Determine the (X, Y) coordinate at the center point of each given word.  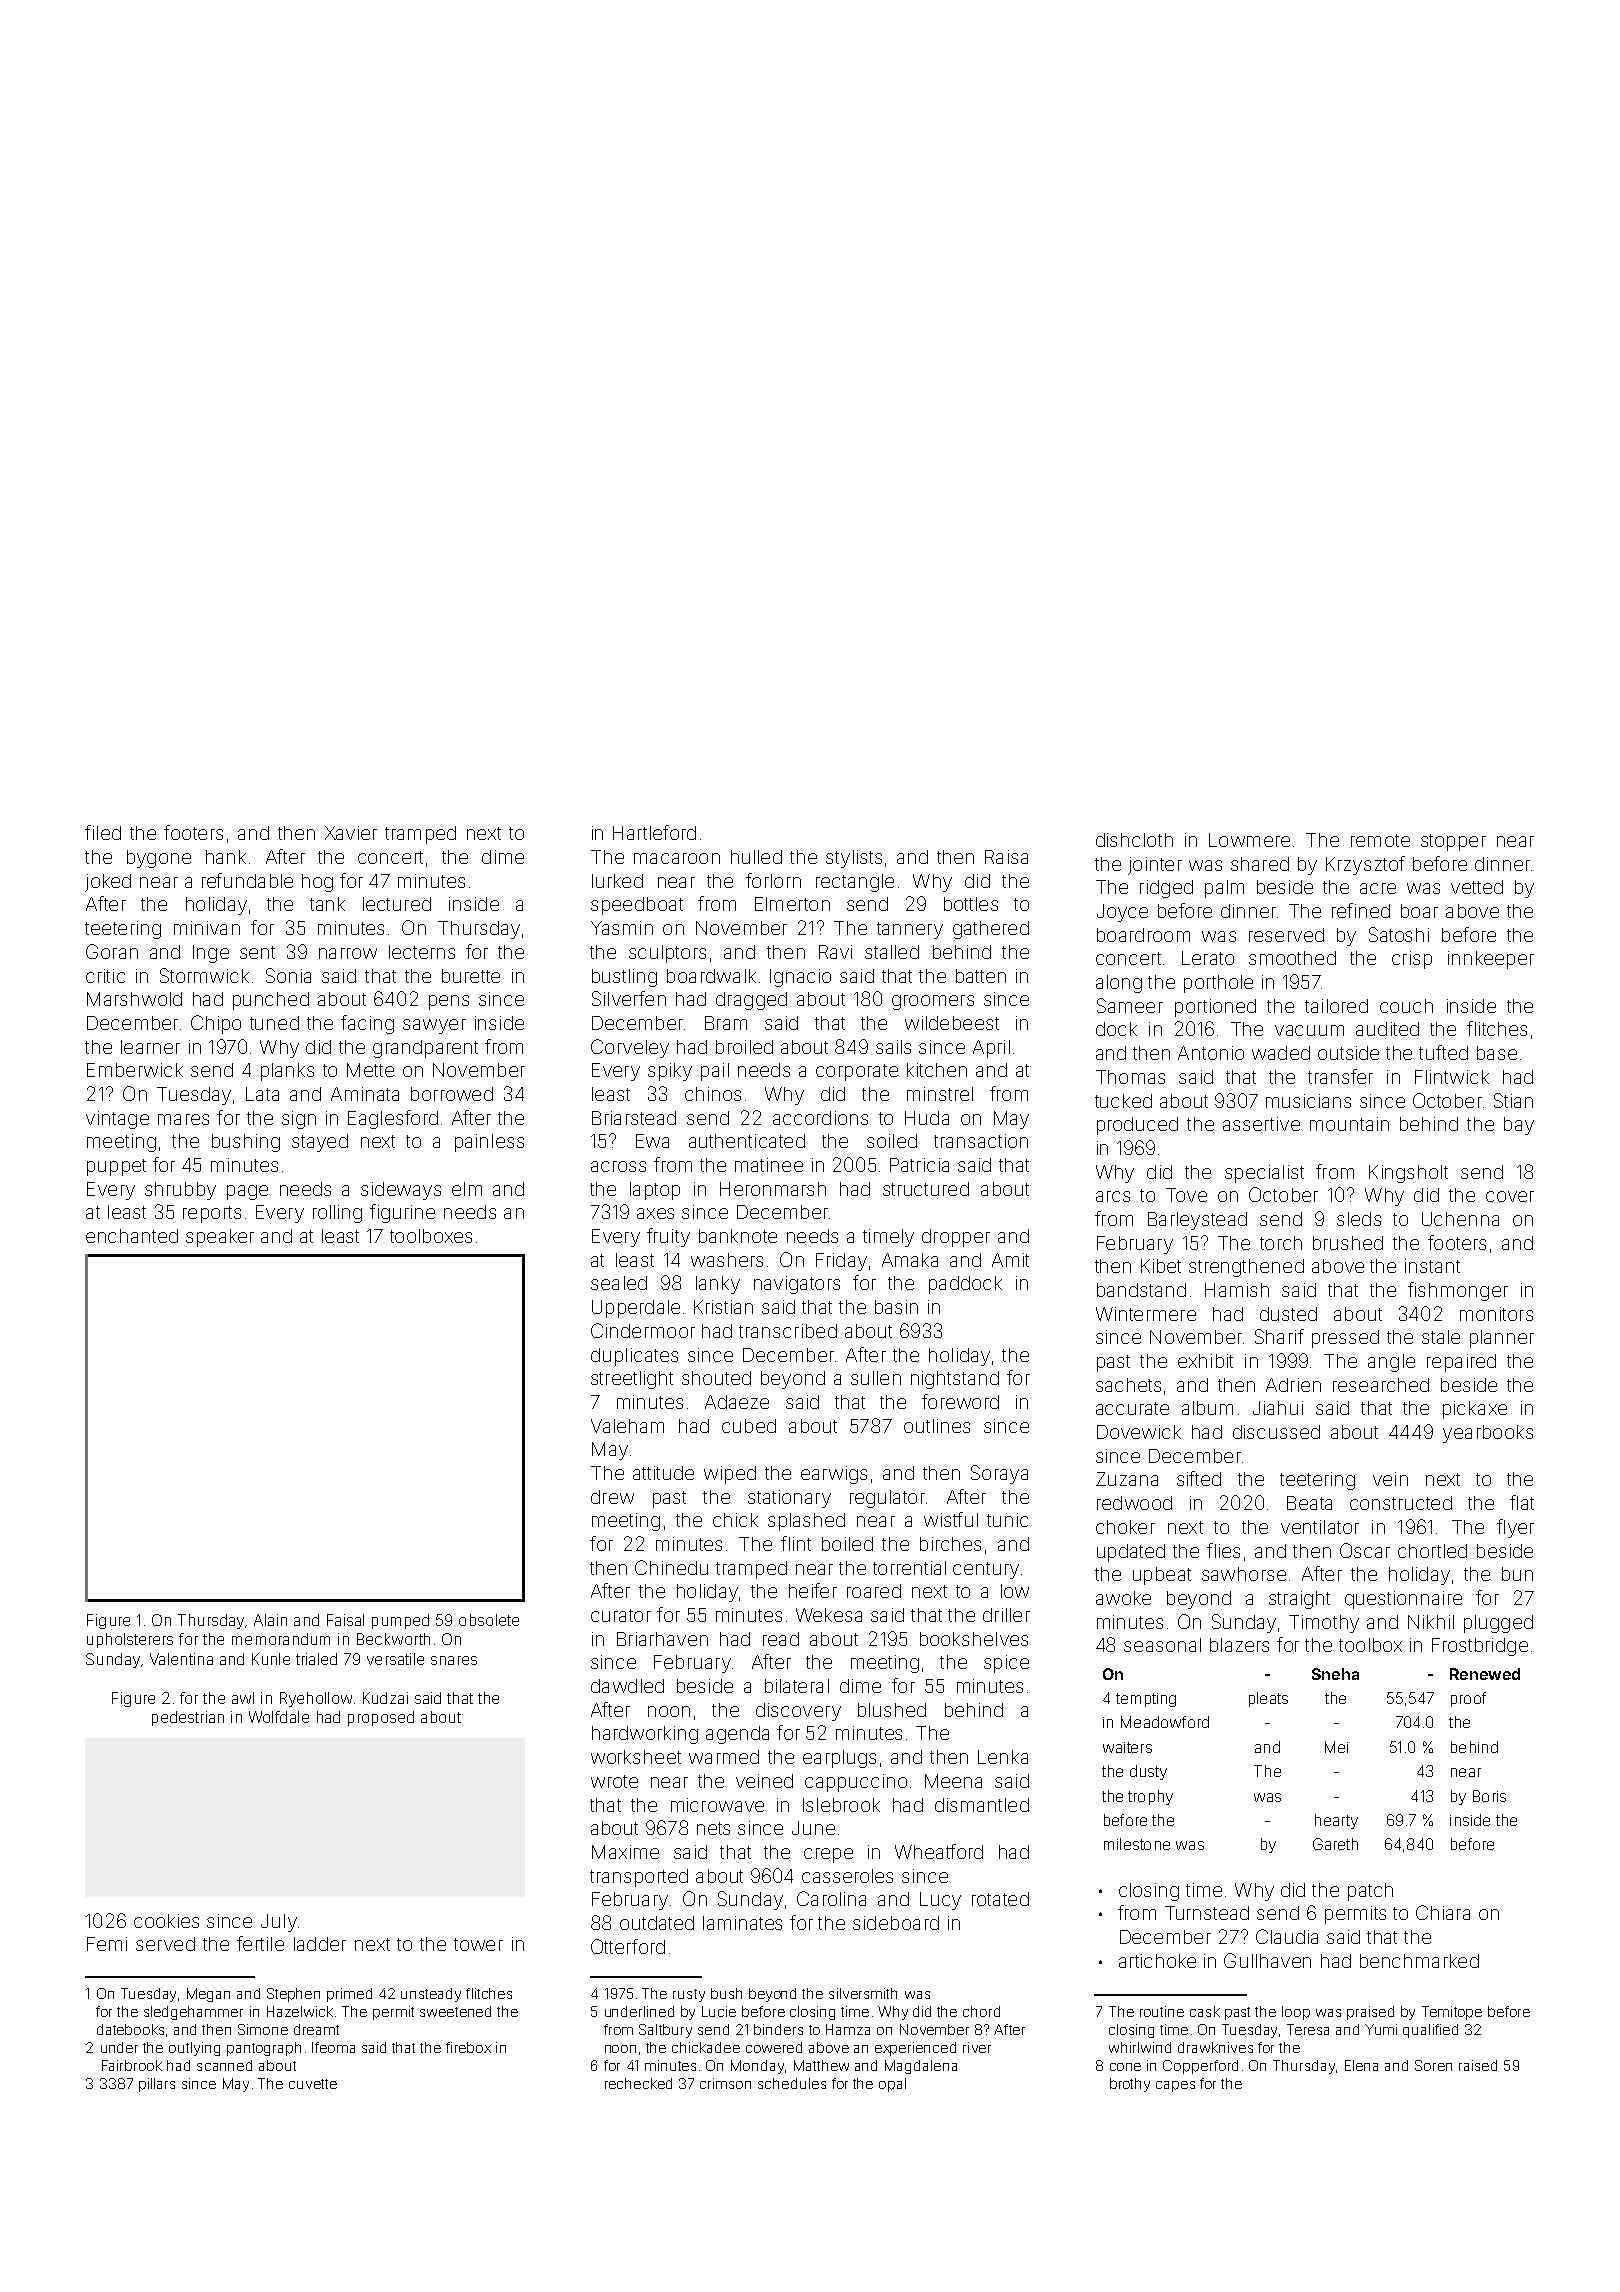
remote (1380, 840)
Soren (1433, 2065)
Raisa (1006, 857)
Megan (208, 1995)
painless (489, 1143)
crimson (725, 2083)
